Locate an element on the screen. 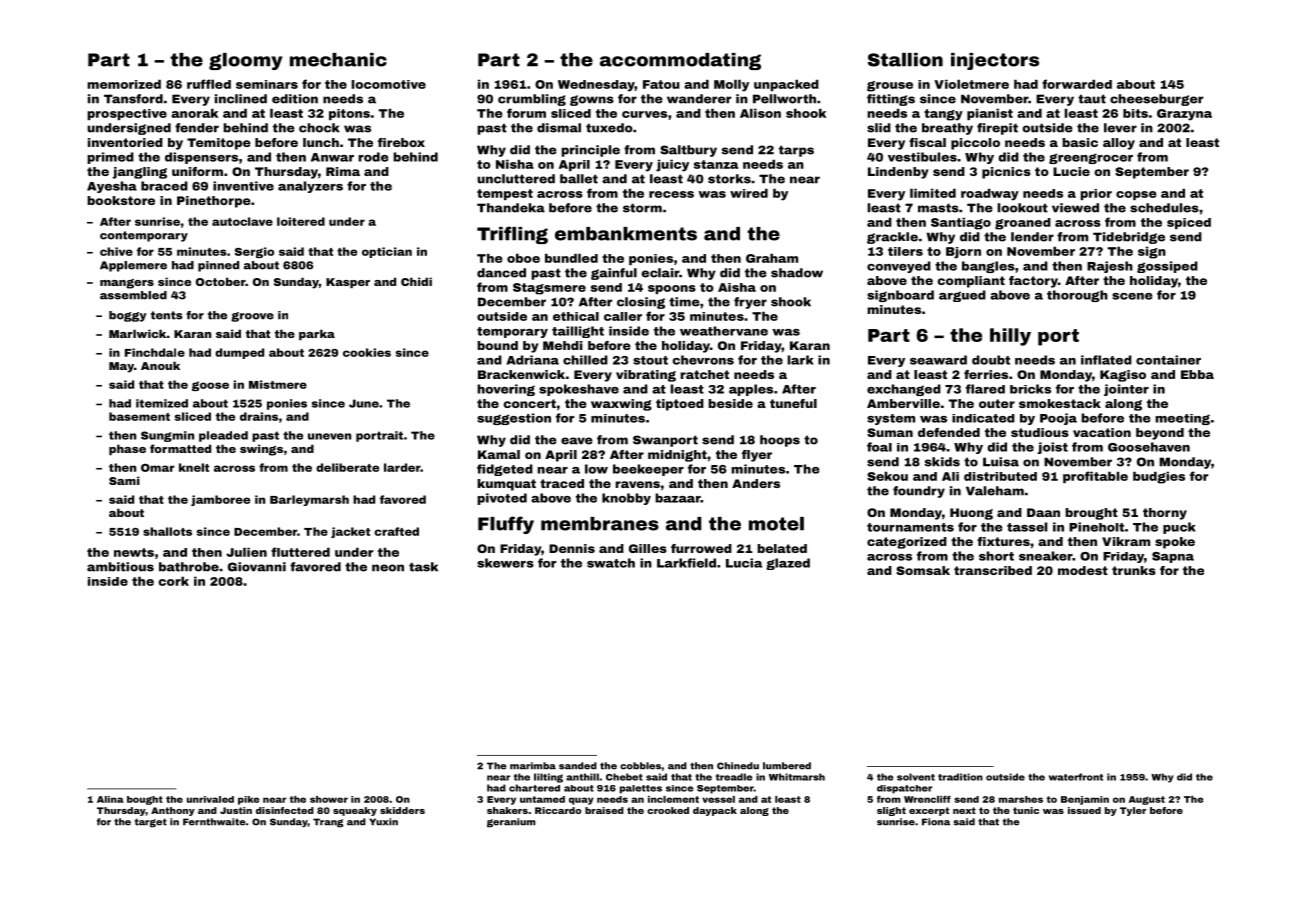 This screenshot has width=1308, height=924. vestibules is located at coordinates (922, 157).
